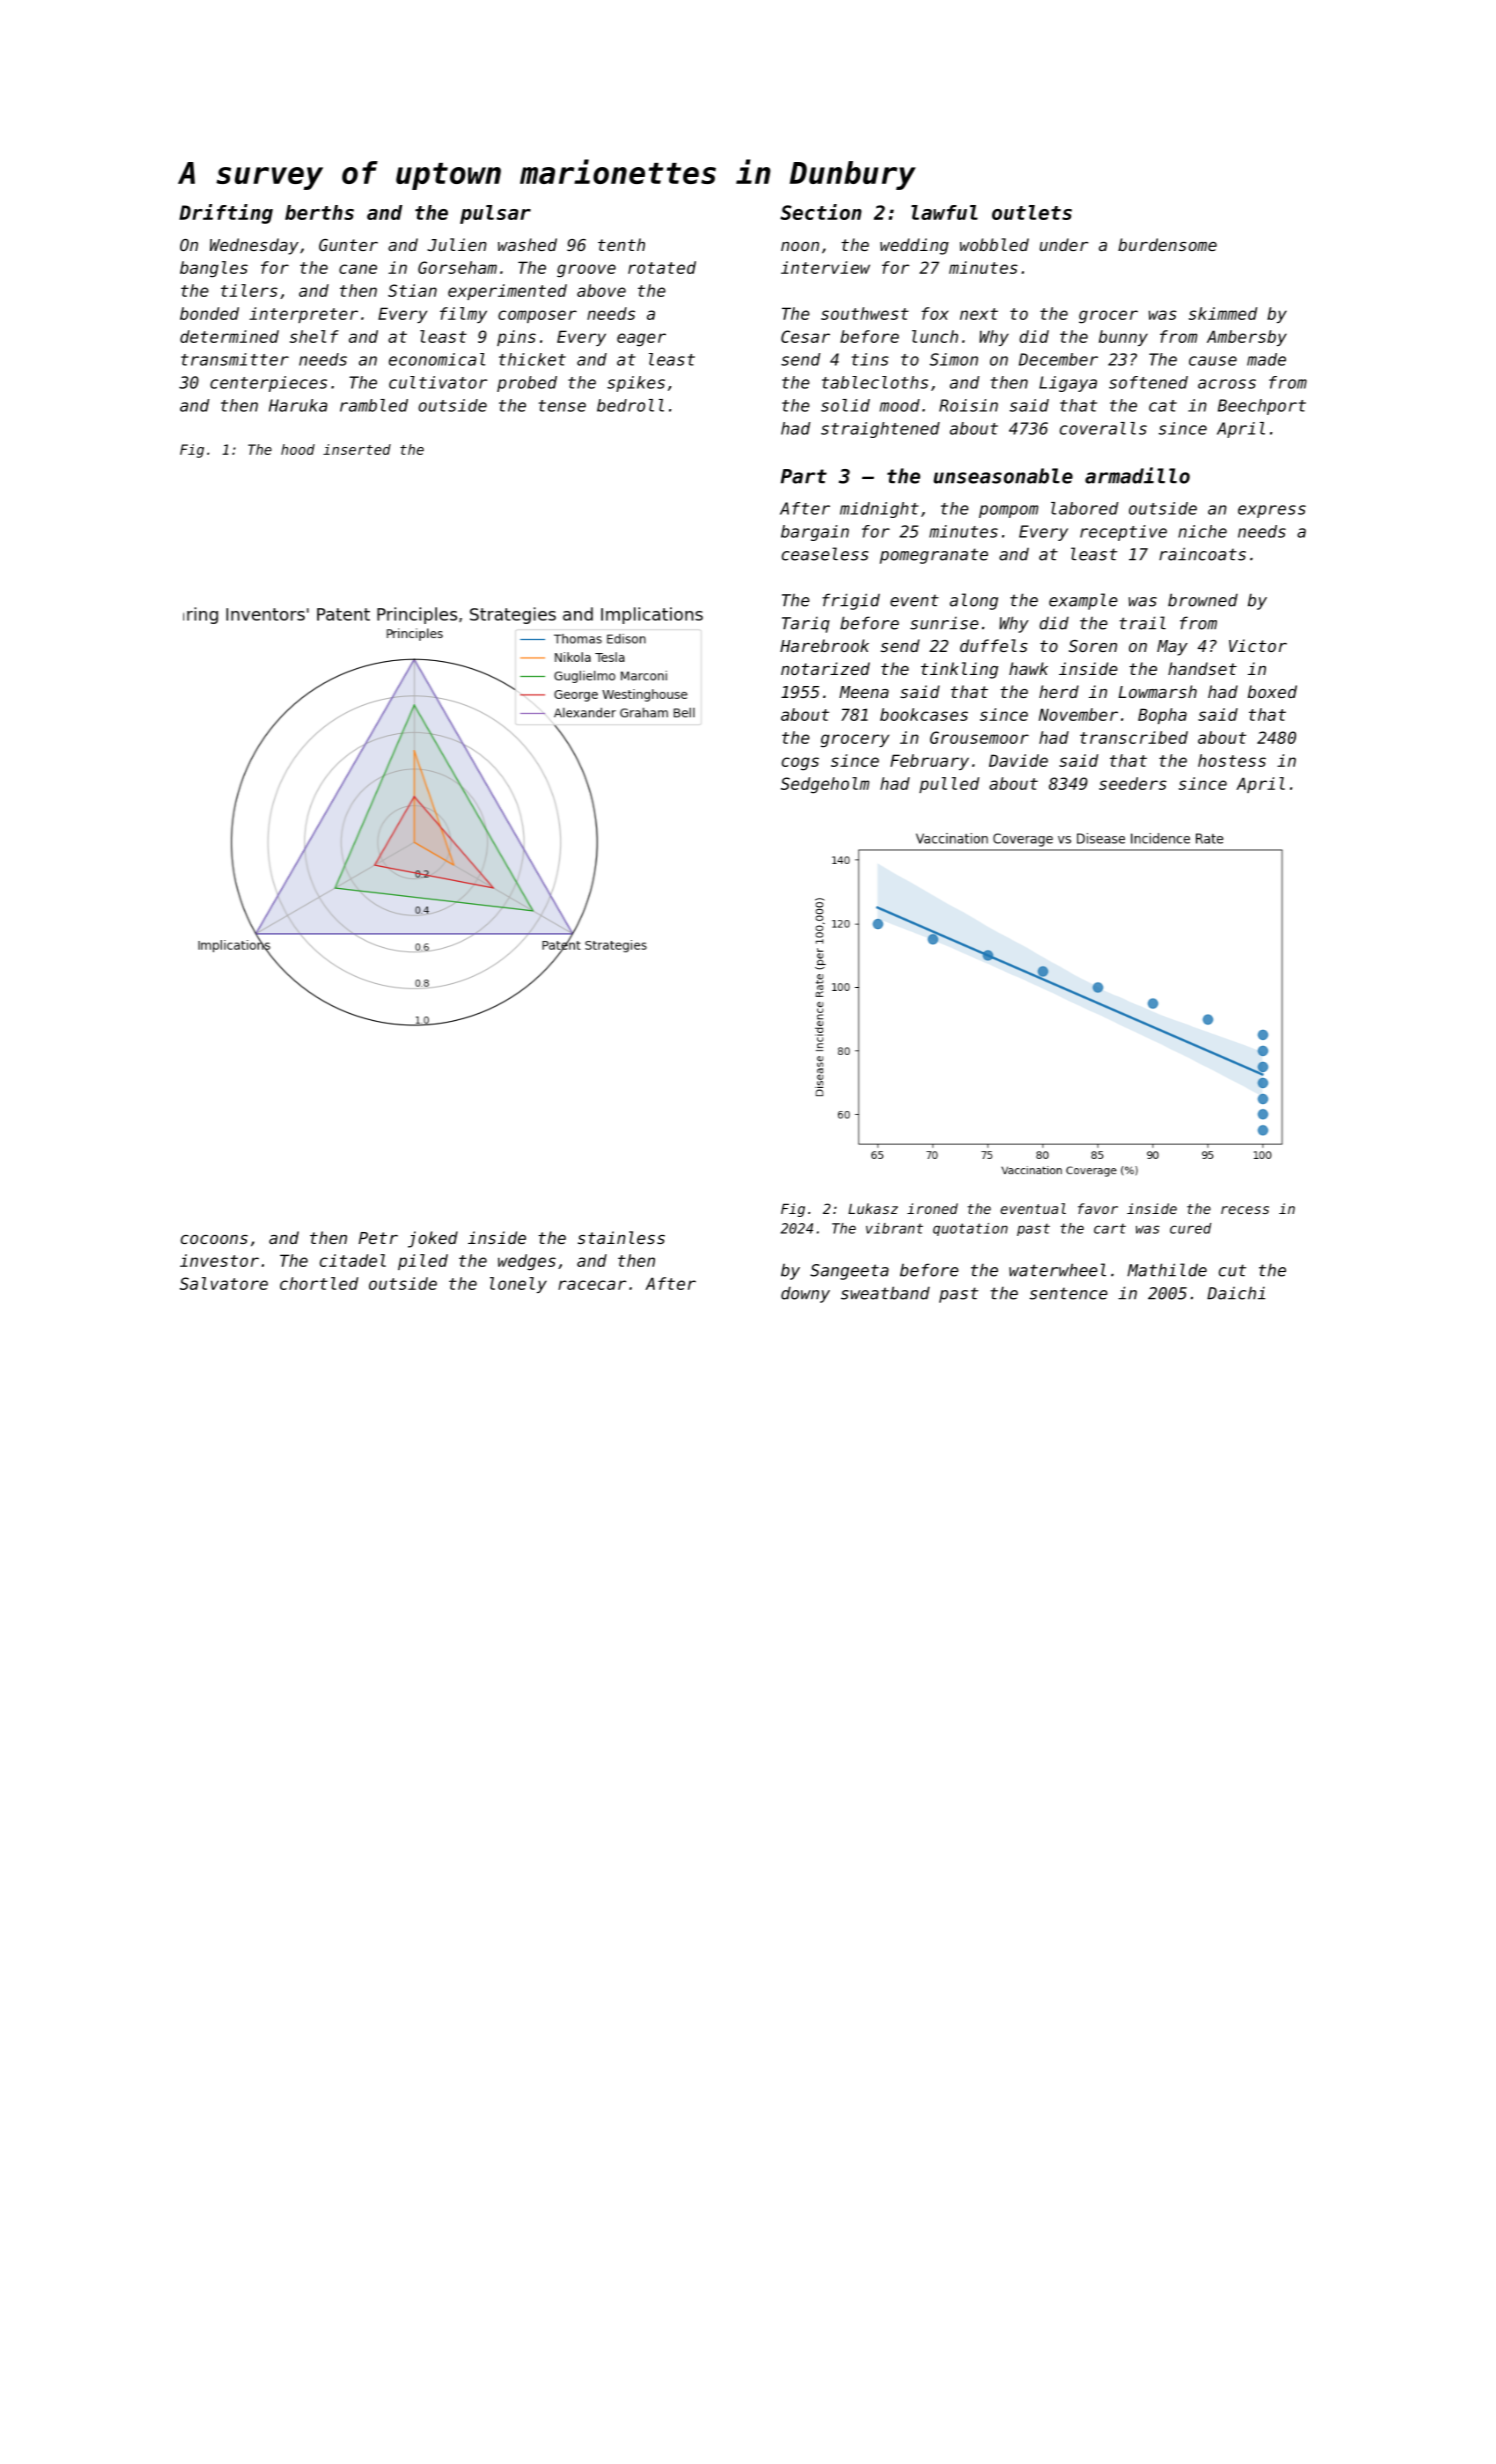 Image resolution: width=1496 pixels, height=2464 pixels. Describe the element at coordinates (800, 764) in the screenshot. I see `cogs` at that location.
